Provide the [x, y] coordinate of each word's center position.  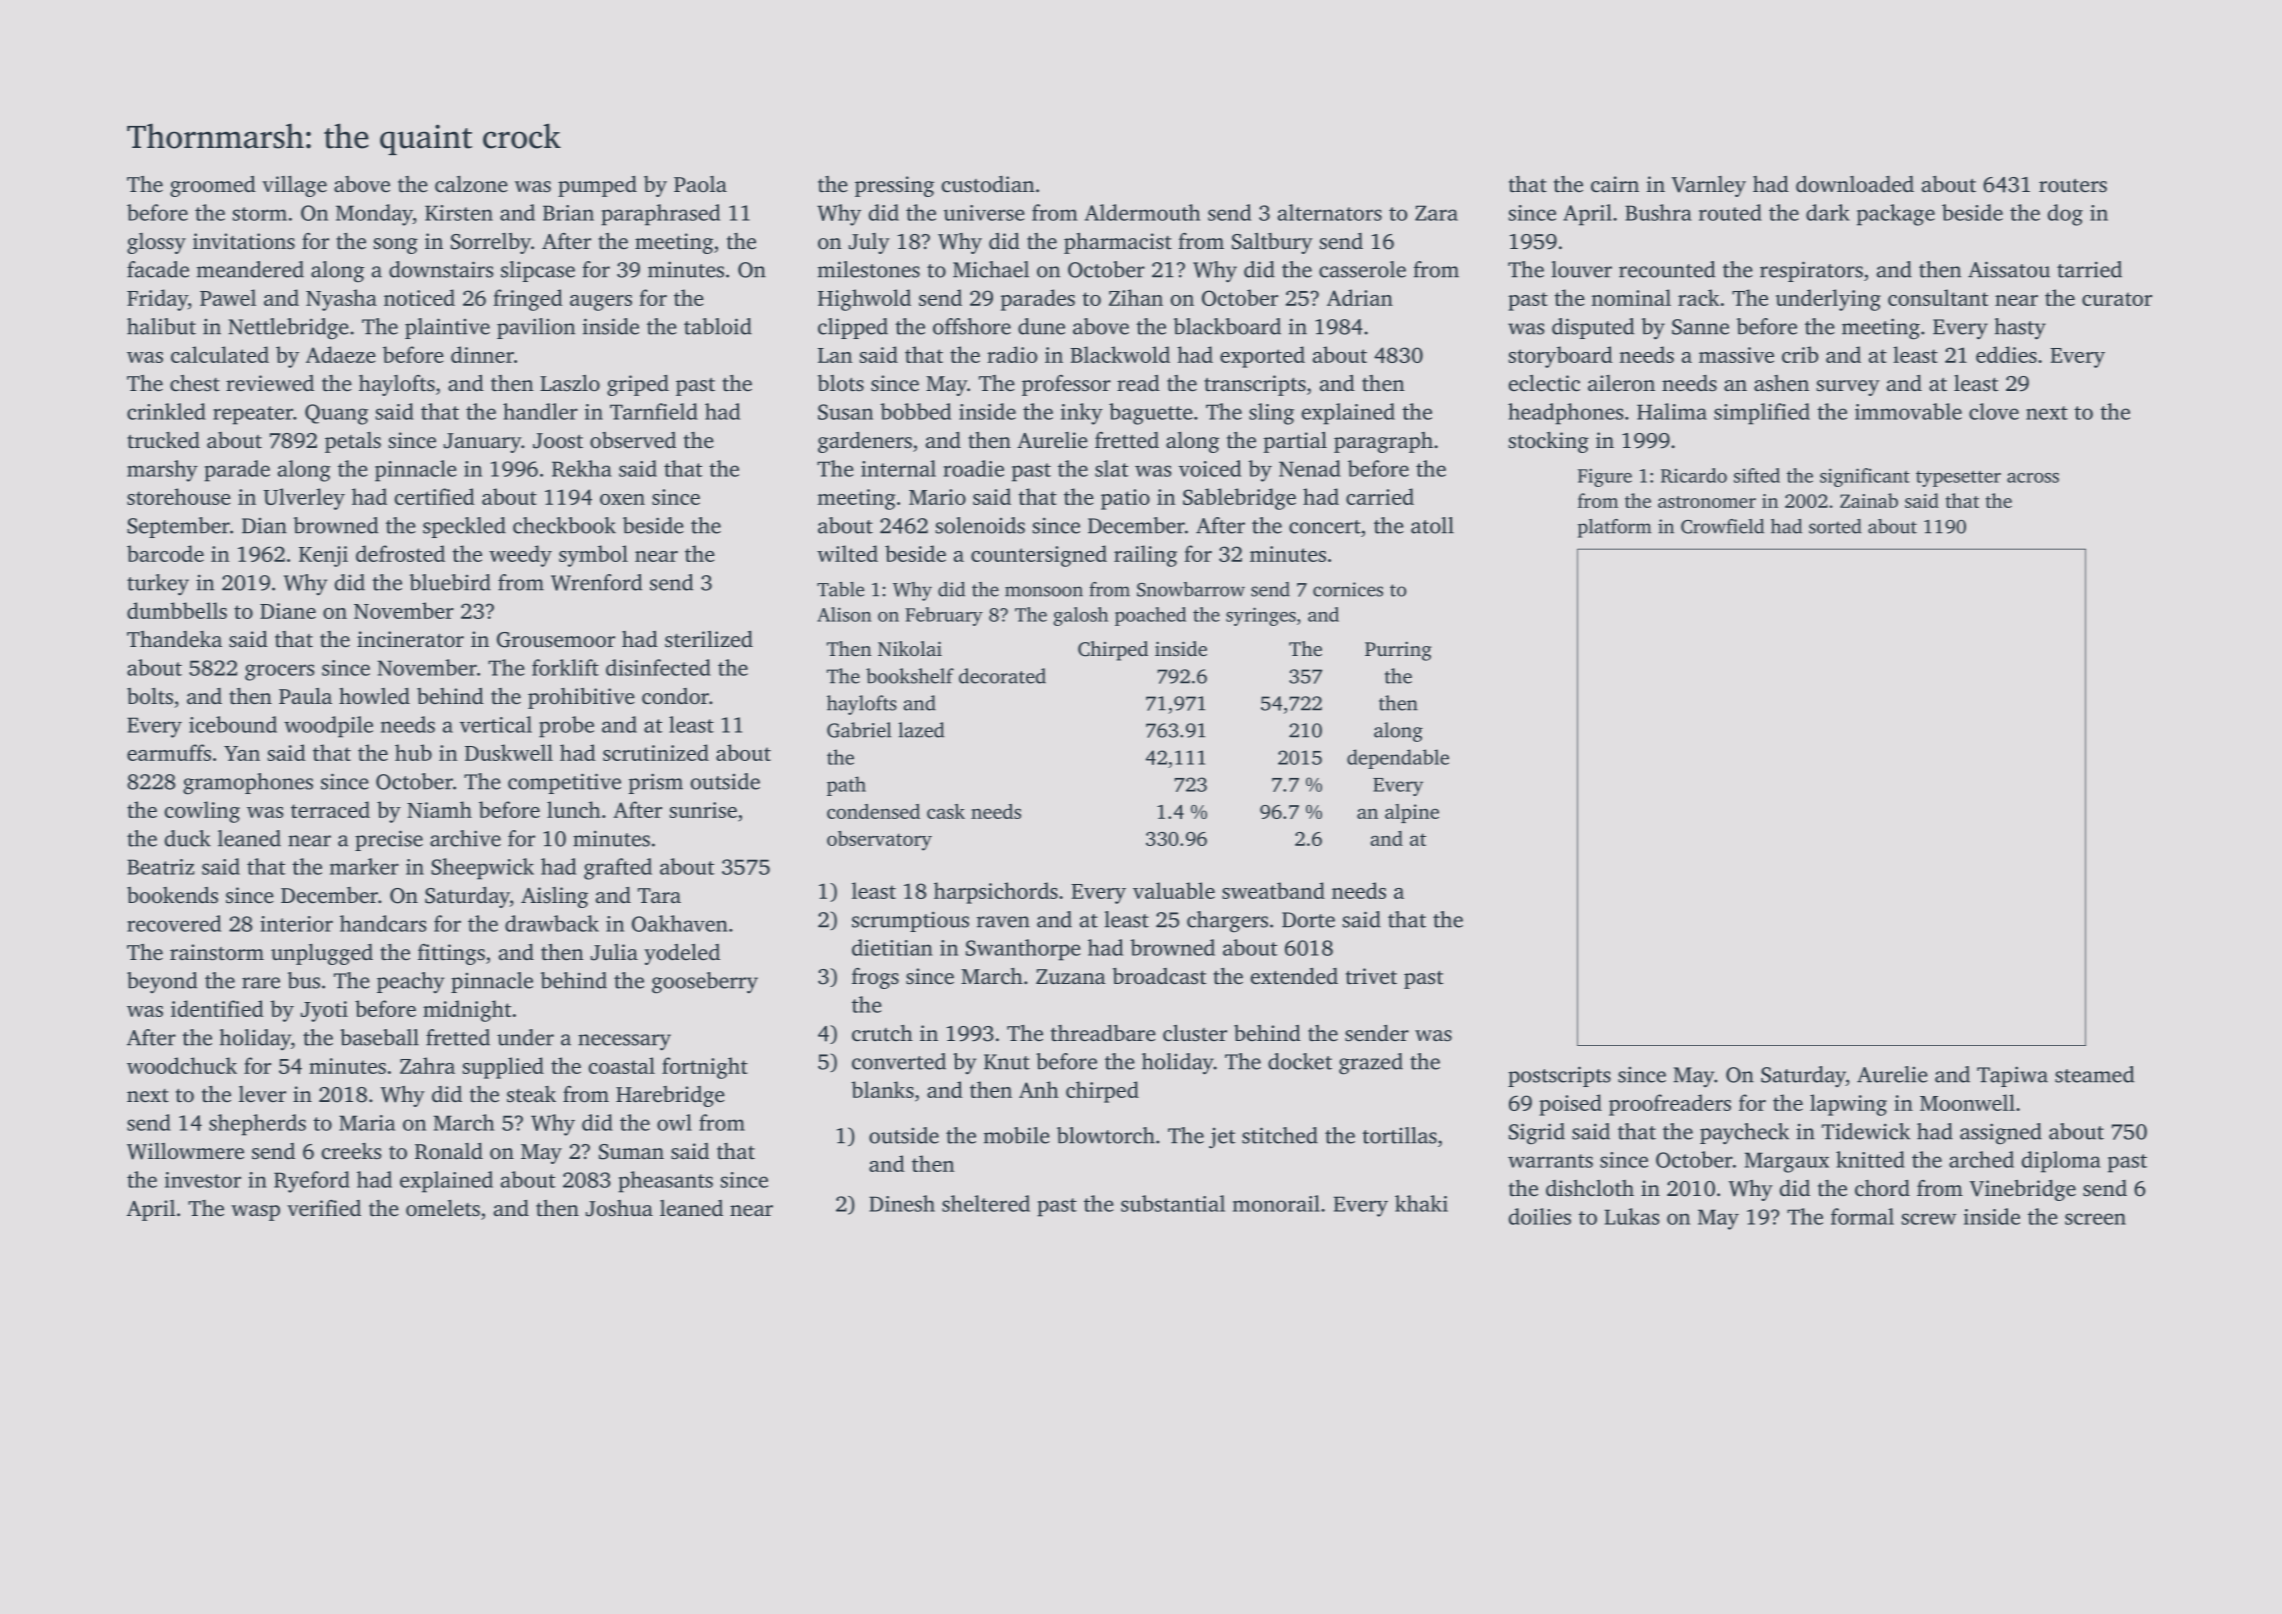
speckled [464, 527]
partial [1295, 442]
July [869, 243]
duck [188, 838]
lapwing [1848, 1105]
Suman [631, 1152]
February [944, 616]
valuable [1174, 890]
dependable [1398, 759]
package [1896, 215]
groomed [213, 186]
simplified [1762, 414]
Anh [1039, 1089]
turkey [158, 585]
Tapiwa [2012, 1076]
